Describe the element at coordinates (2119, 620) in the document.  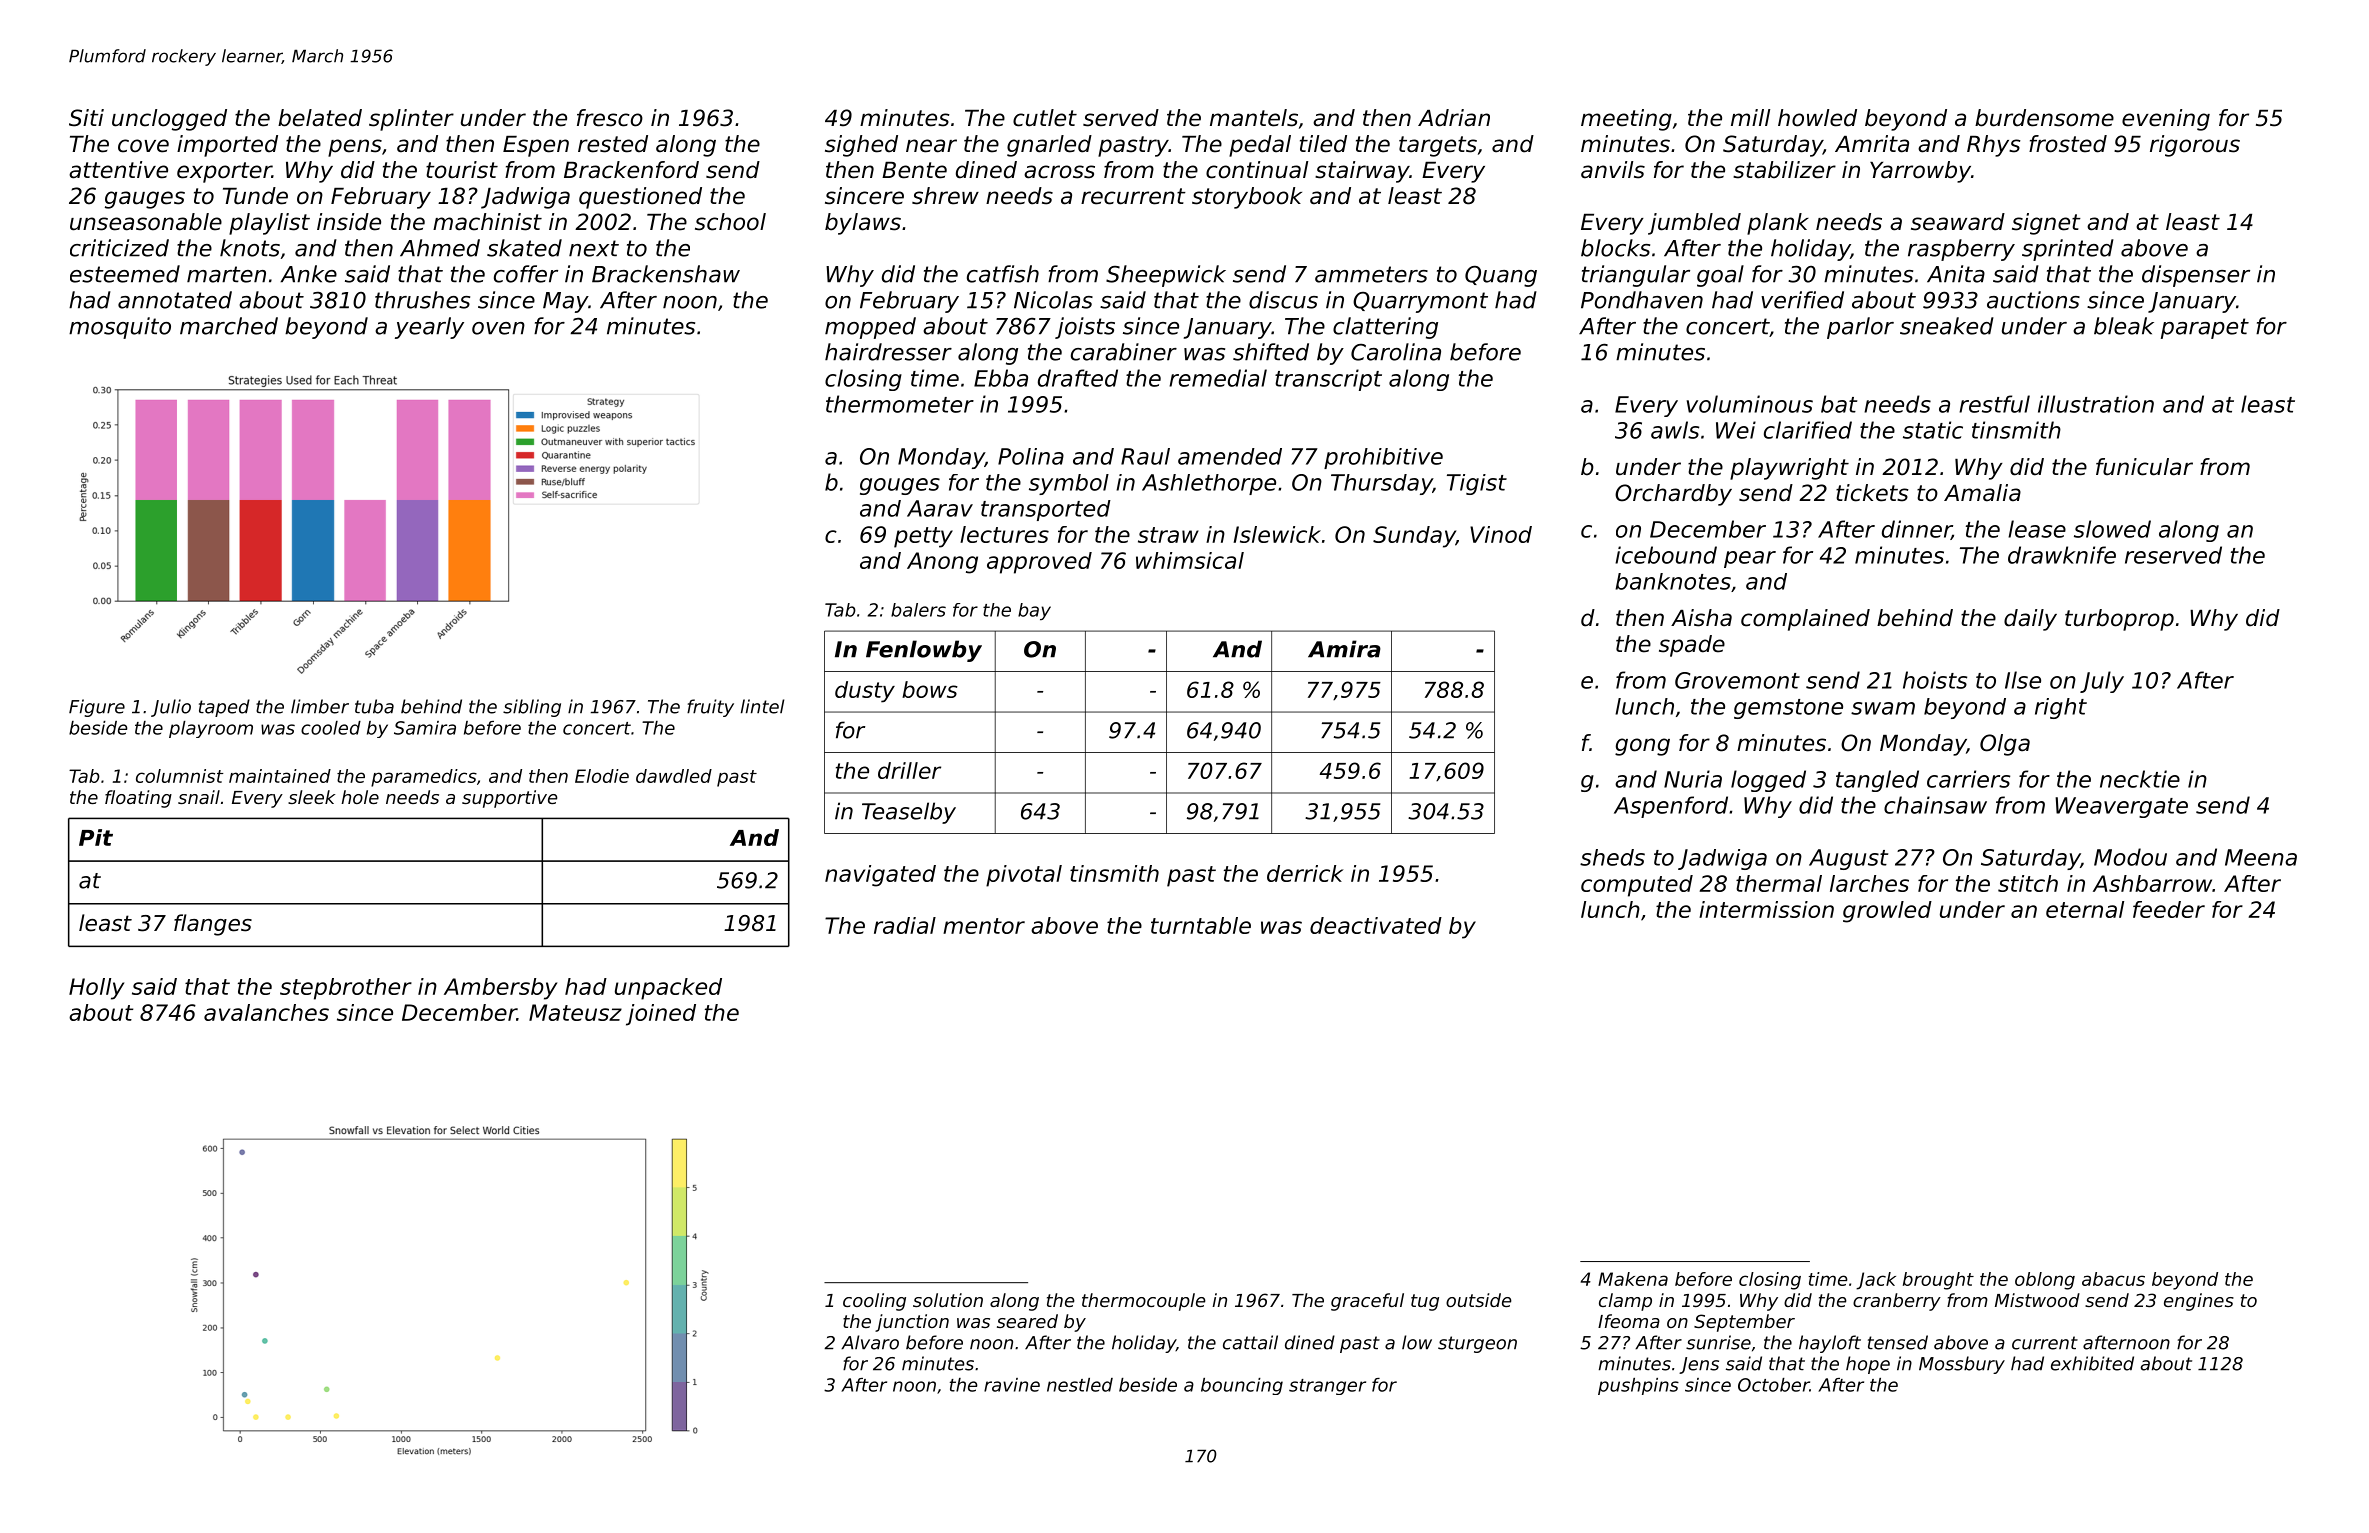
I see `turboprop` at that location.
